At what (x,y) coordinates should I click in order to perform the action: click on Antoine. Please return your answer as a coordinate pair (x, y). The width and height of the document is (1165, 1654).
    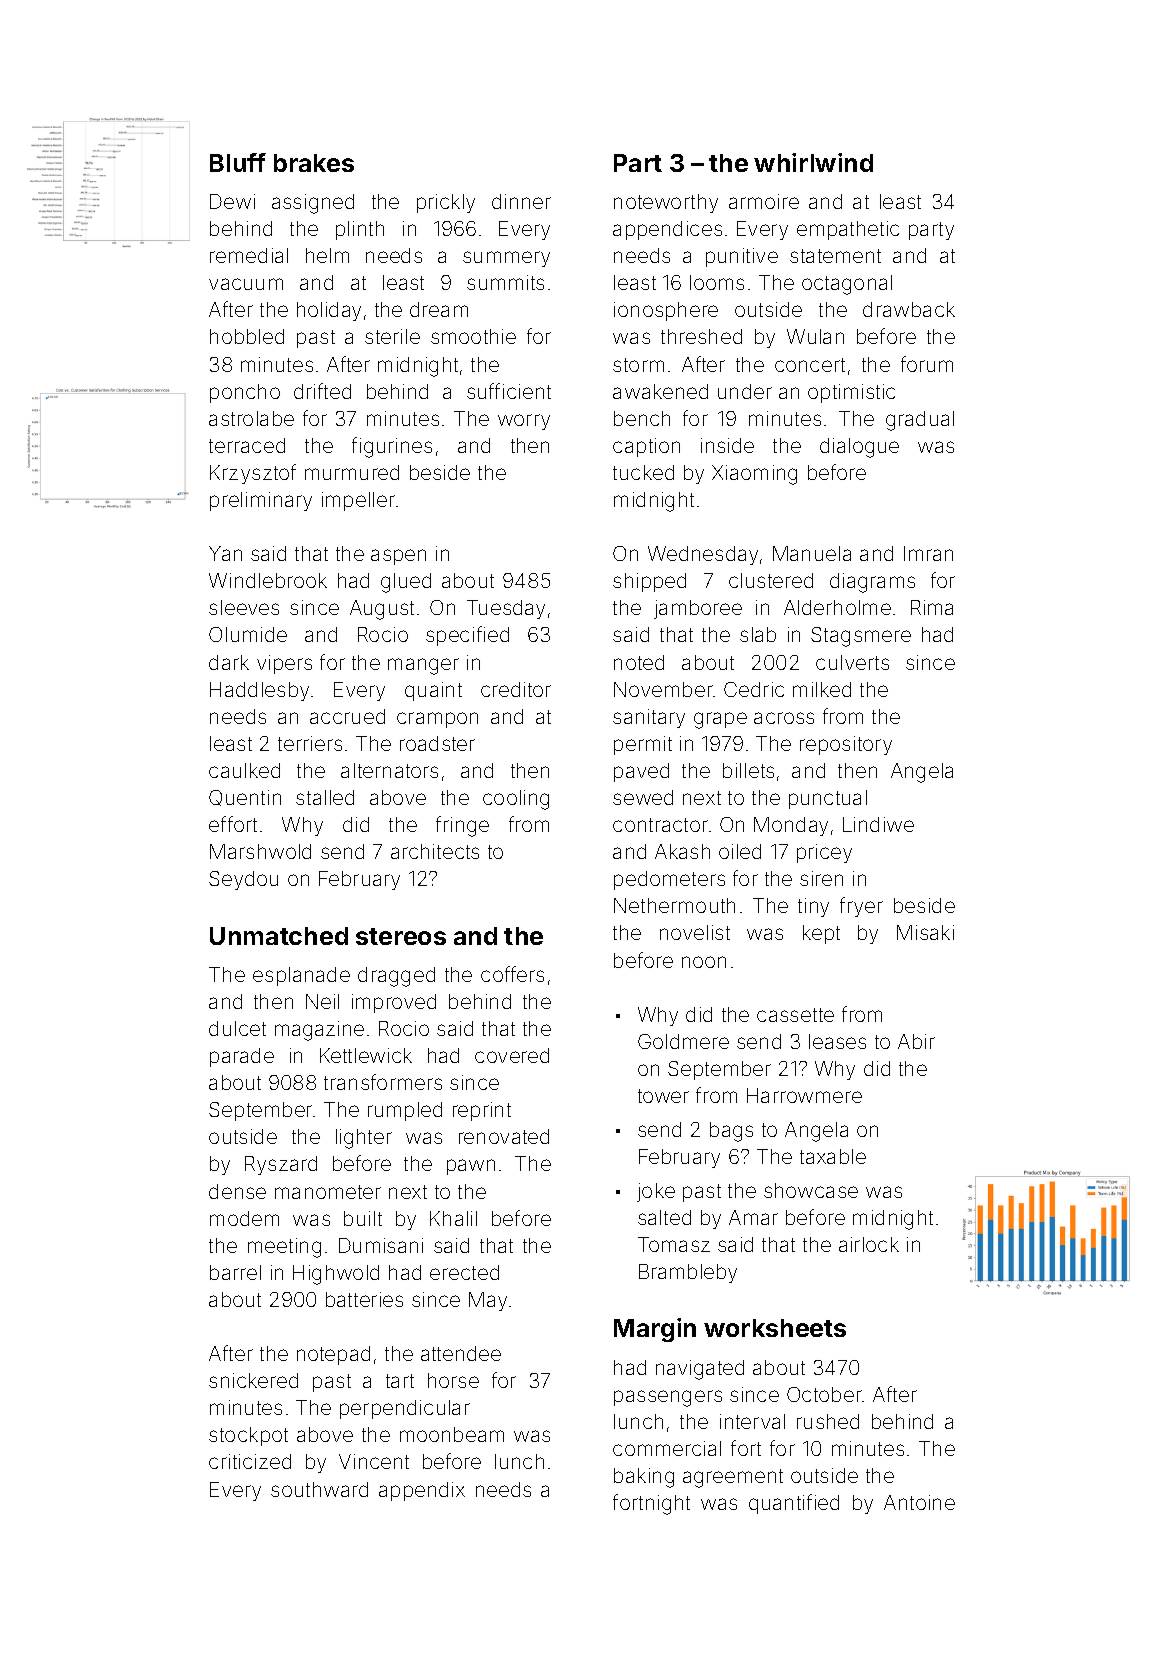
    Looking at the image, I should click on (919, 1502).
